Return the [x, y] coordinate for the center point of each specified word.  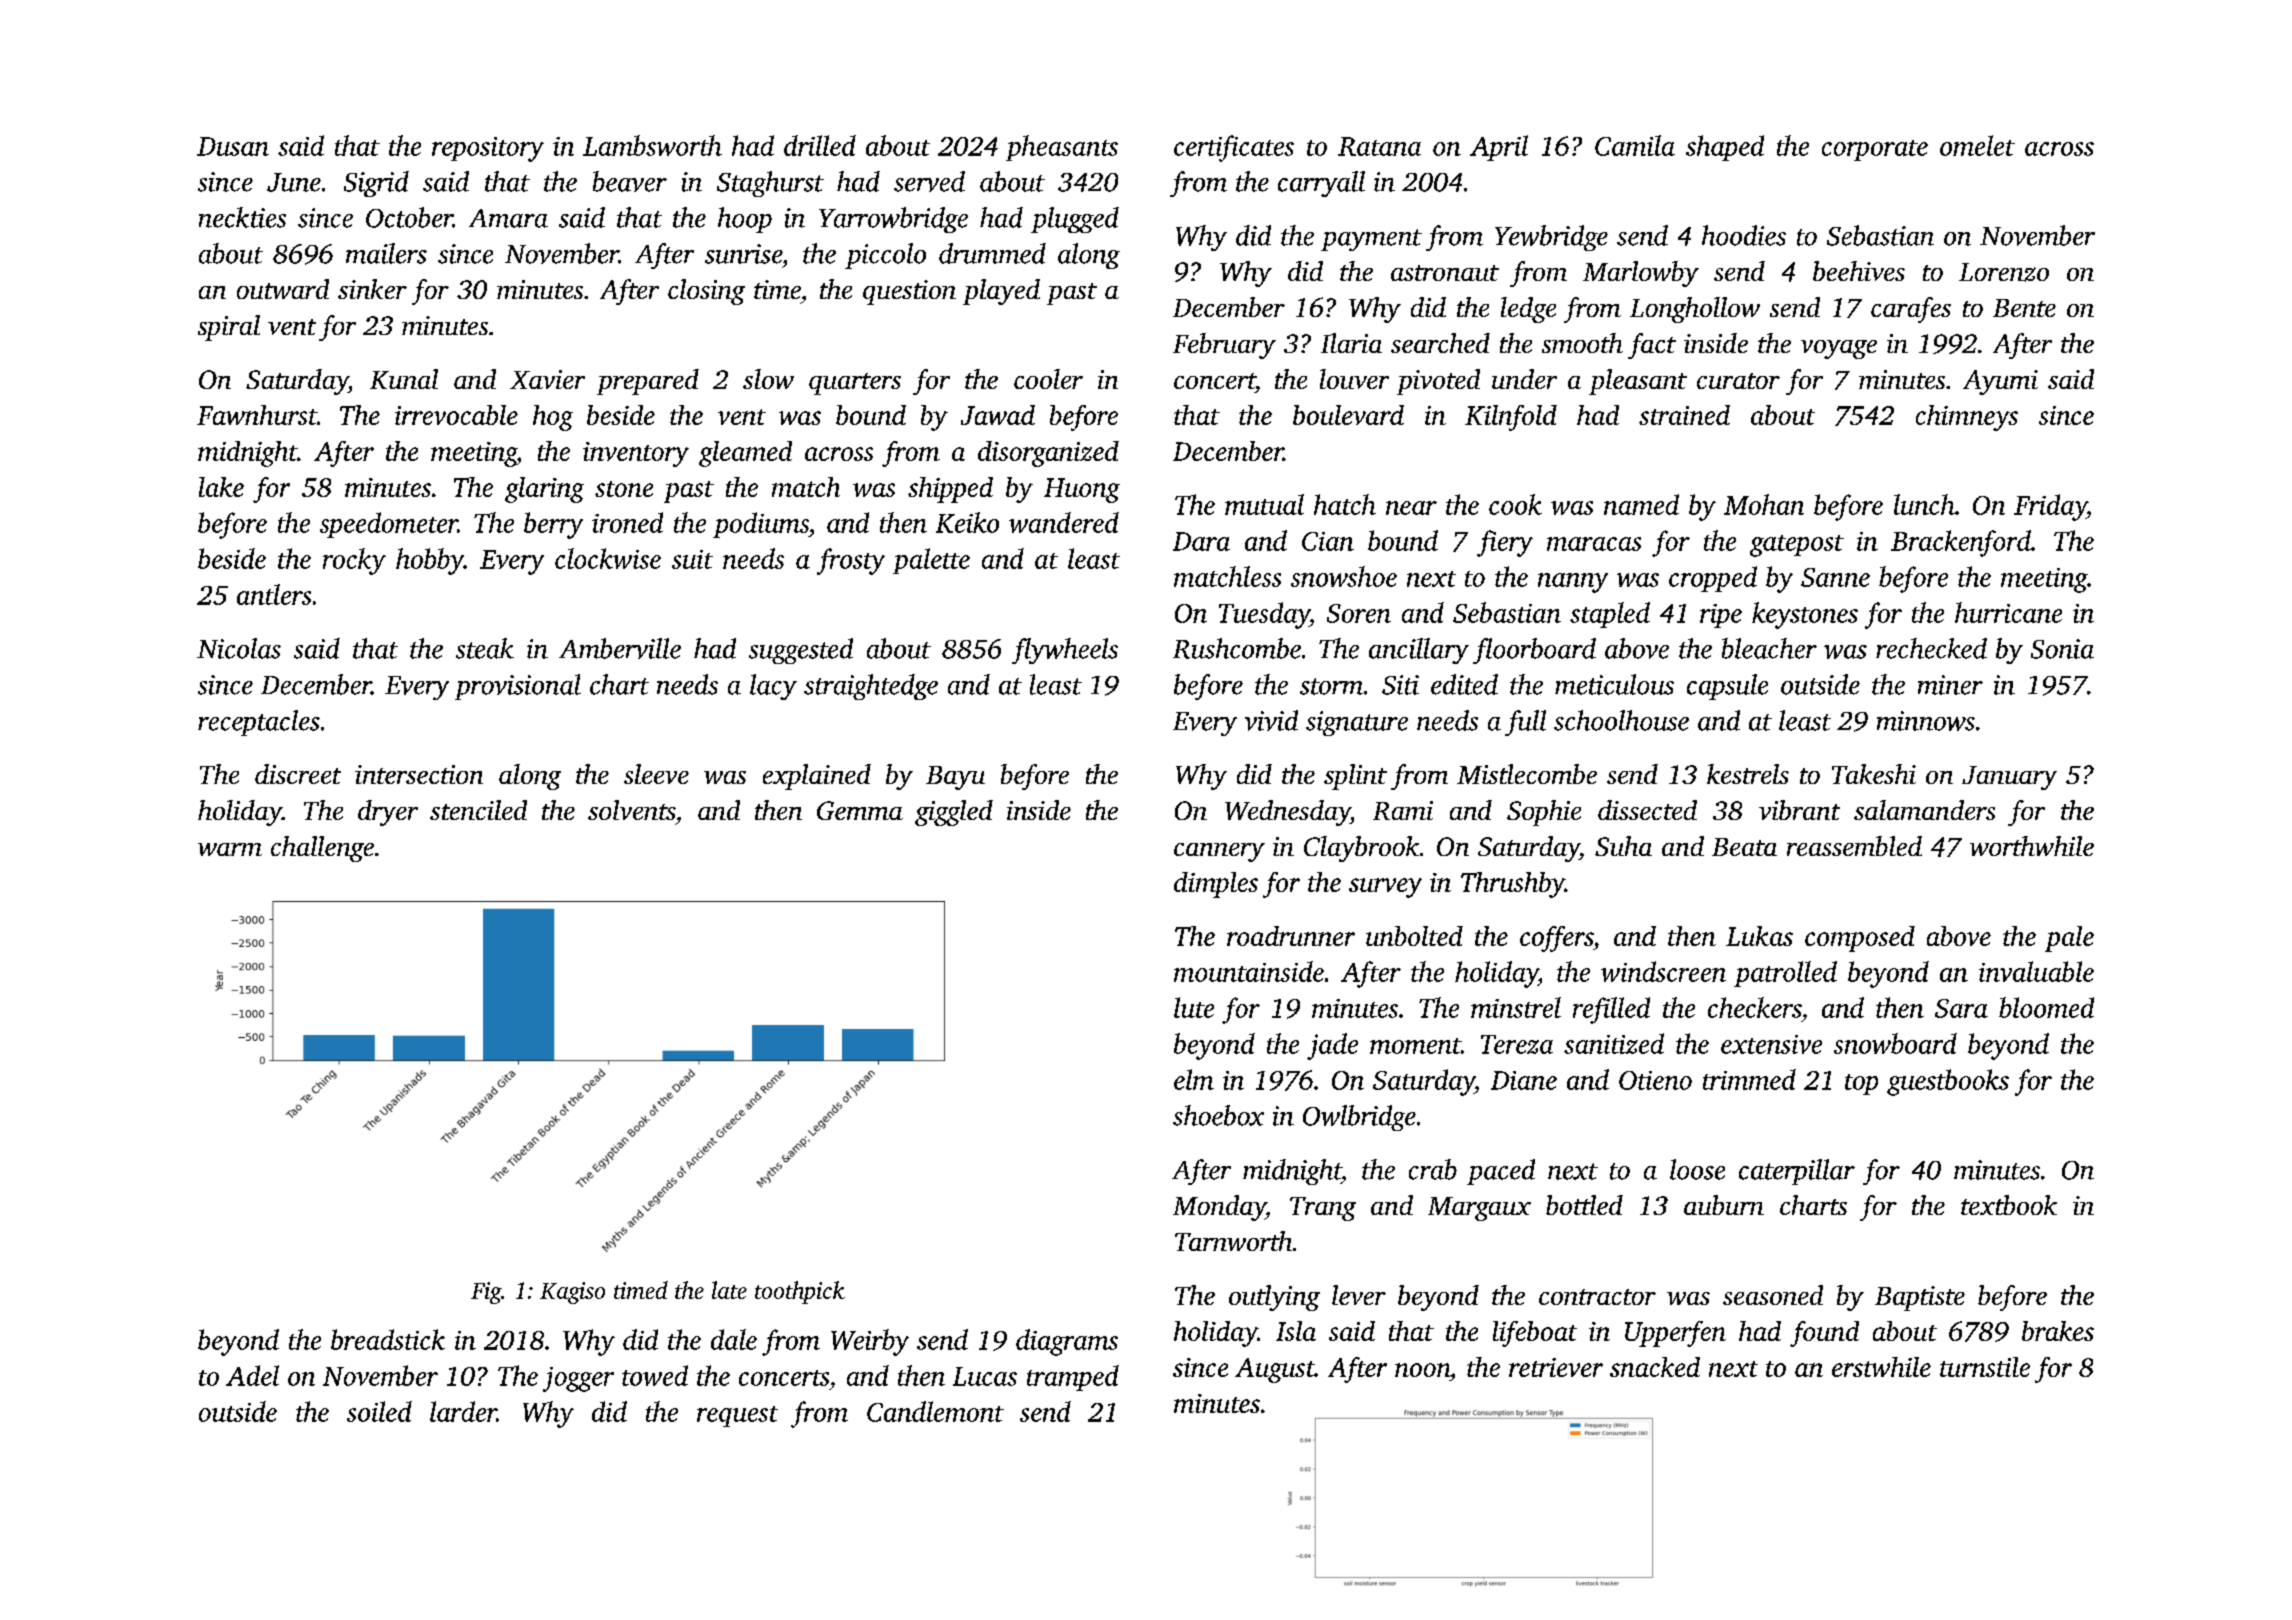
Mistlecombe [1527, 774]
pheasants [1062, 148]
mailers [386, 253]
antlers [274, 594]
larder [463, 1411]
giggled [954, 813]
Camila [1635, 145]
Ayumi [2000, 382]
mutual [1264, 504]
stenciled [478, 810]
